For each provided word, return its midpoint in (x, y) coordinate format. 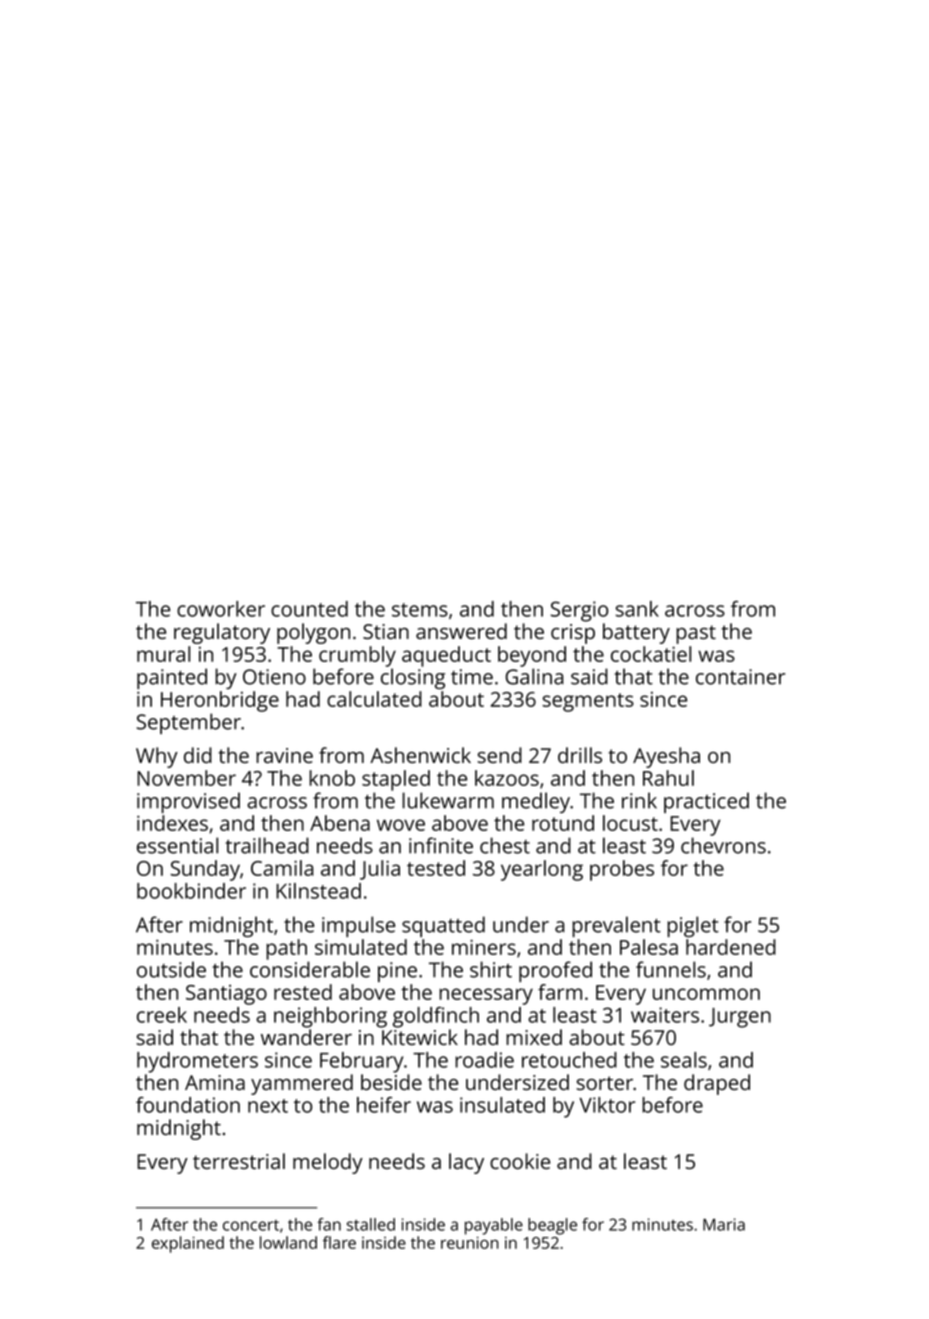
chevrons (723, 845)
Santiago (226, 995)
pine (397, 972)
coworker (221, 609)
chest (505, 845)
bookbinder (191, 891)
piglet (693, 926)
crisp (573, 634)
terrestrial (239, 1161)
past (696, 634)
